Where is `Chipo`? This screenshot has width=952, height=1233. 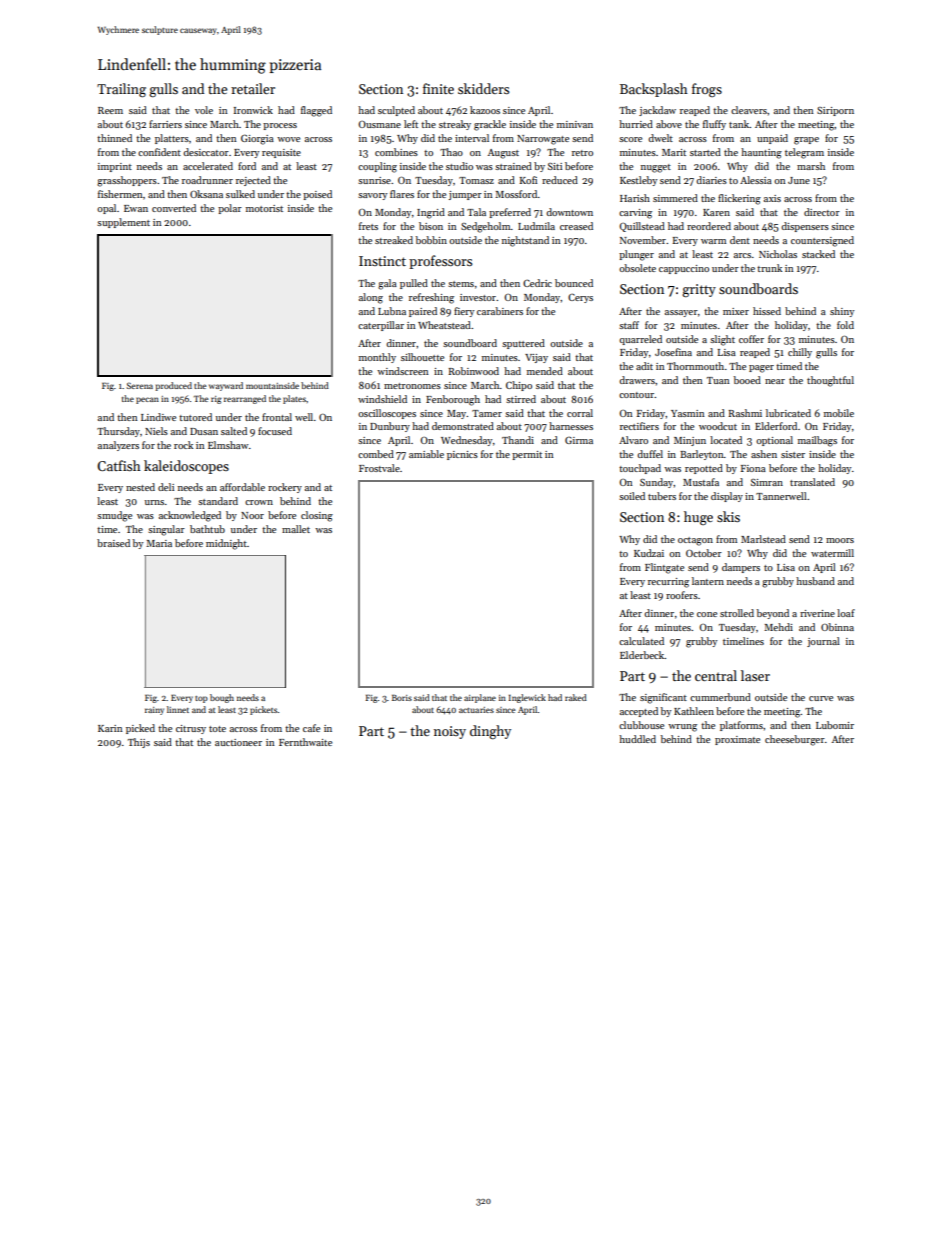 Chipo is located at coordinates (519, 386).
